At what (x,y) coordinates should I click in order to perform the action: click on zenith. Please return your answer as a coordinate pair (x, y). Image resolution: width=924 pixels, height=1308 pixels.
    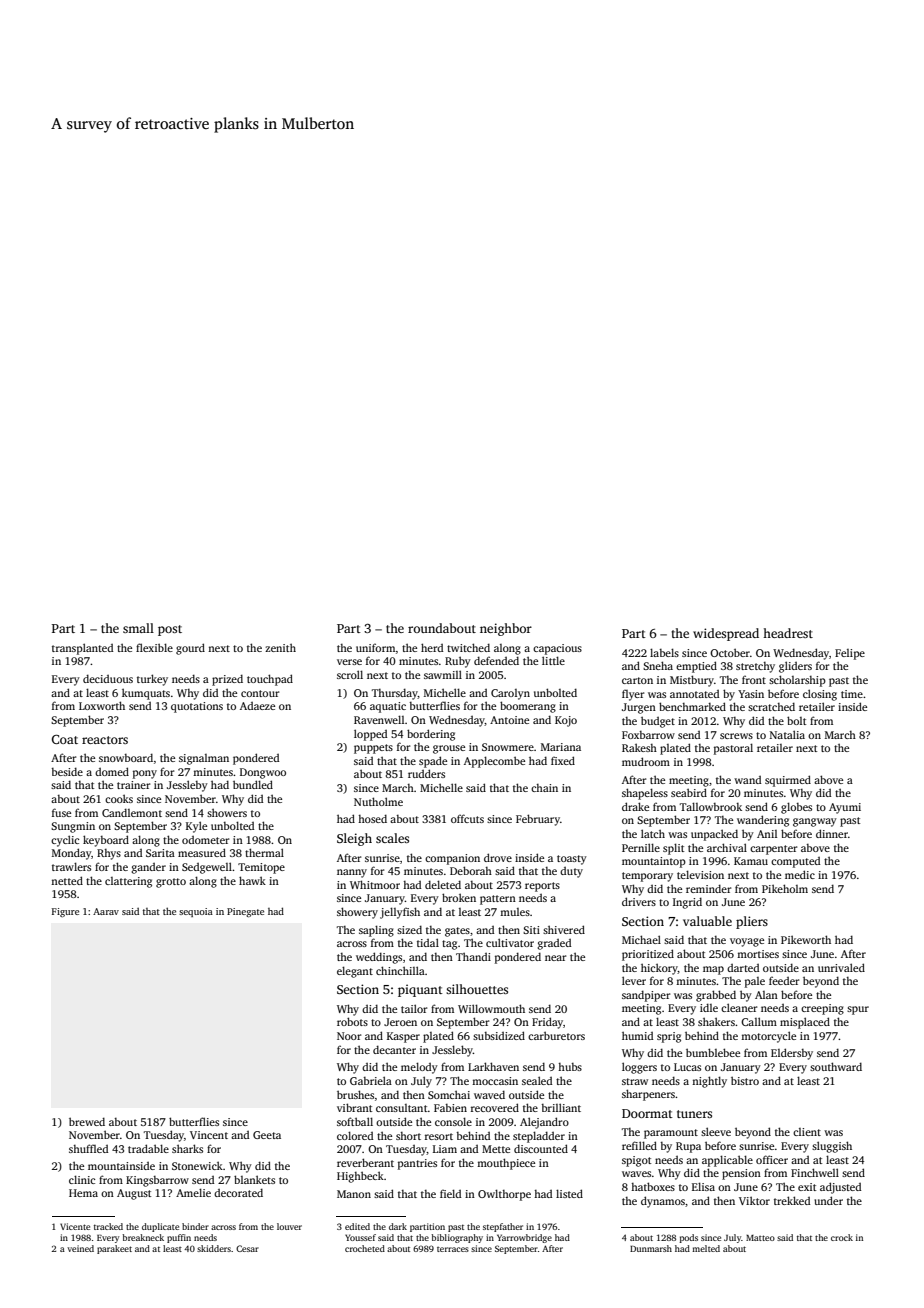
    Looking at the image, I should click on (280, 647).
